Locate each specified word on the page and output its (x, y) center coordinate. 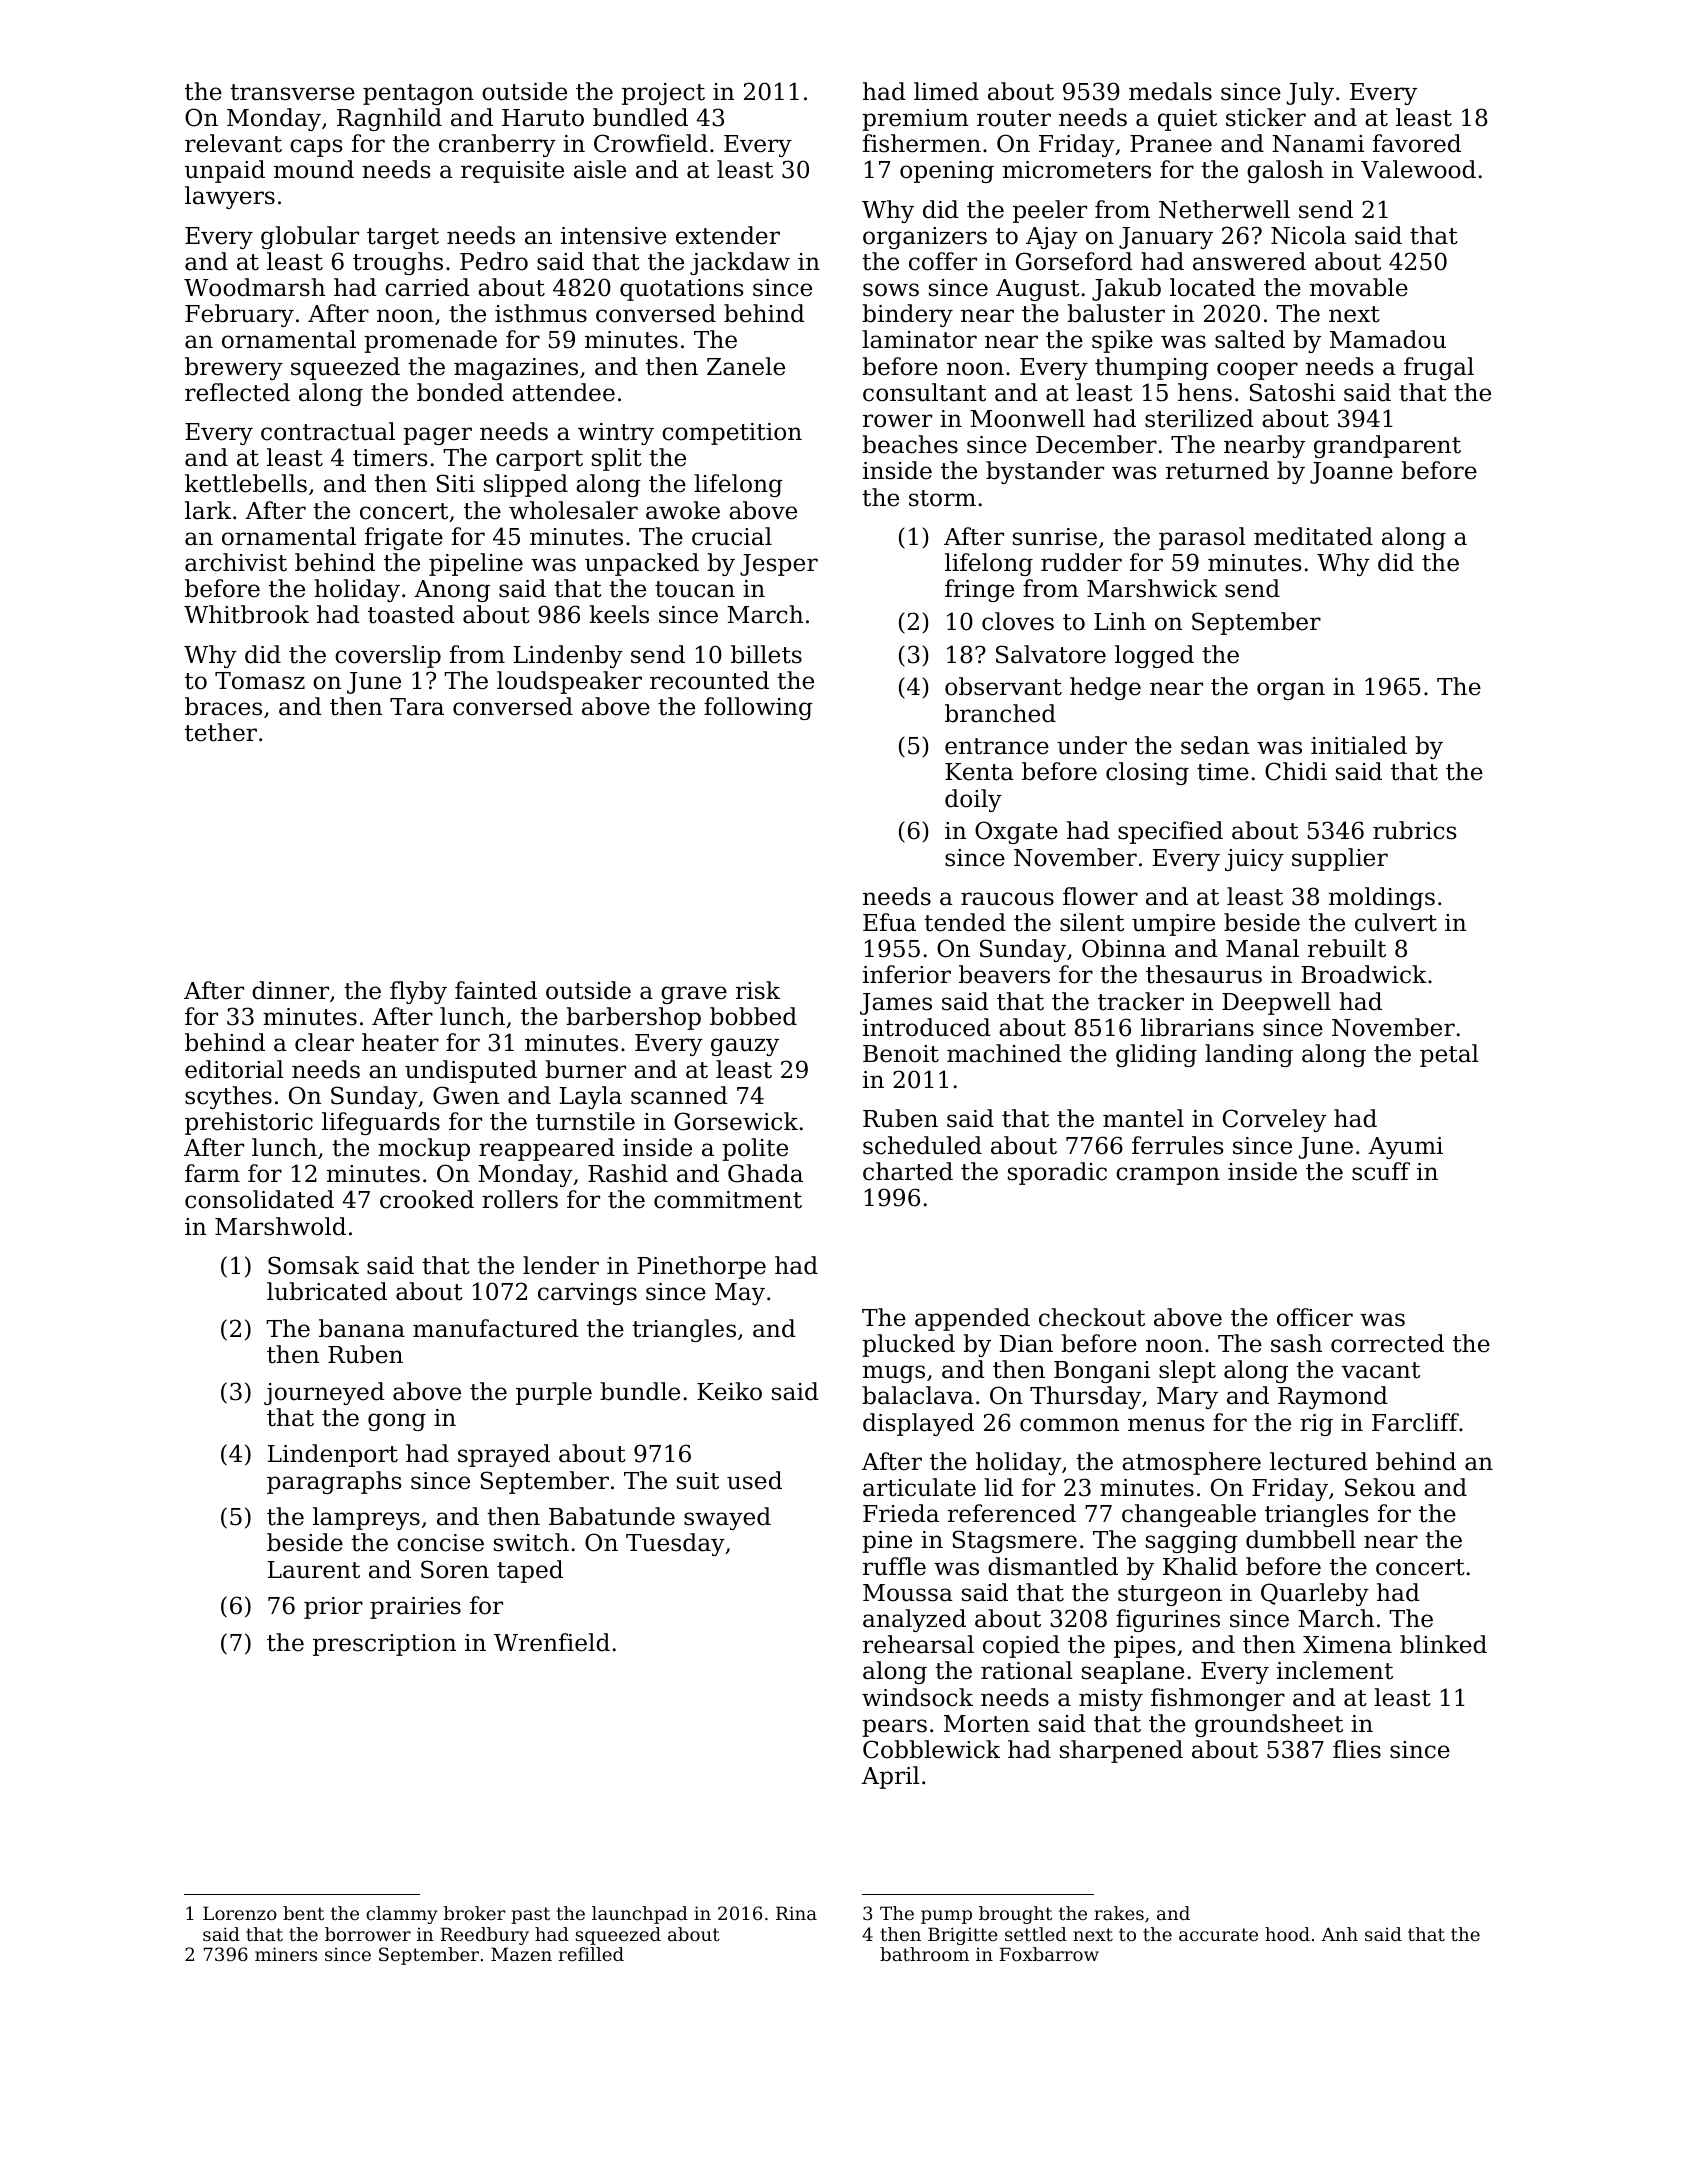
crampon (1168, 1176)
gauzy (745, 1047)
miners (286, 1954)
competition (732, 434)
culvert (1396, 922)
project (663, 94)
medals (1170, 91)
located (1213, 287)
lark (208, 510)
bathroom (924, 1954)
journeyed (324, 1393)
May (740, 1294)
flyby (418, 992)
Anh (1339, 1934)
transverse (292, 92)
